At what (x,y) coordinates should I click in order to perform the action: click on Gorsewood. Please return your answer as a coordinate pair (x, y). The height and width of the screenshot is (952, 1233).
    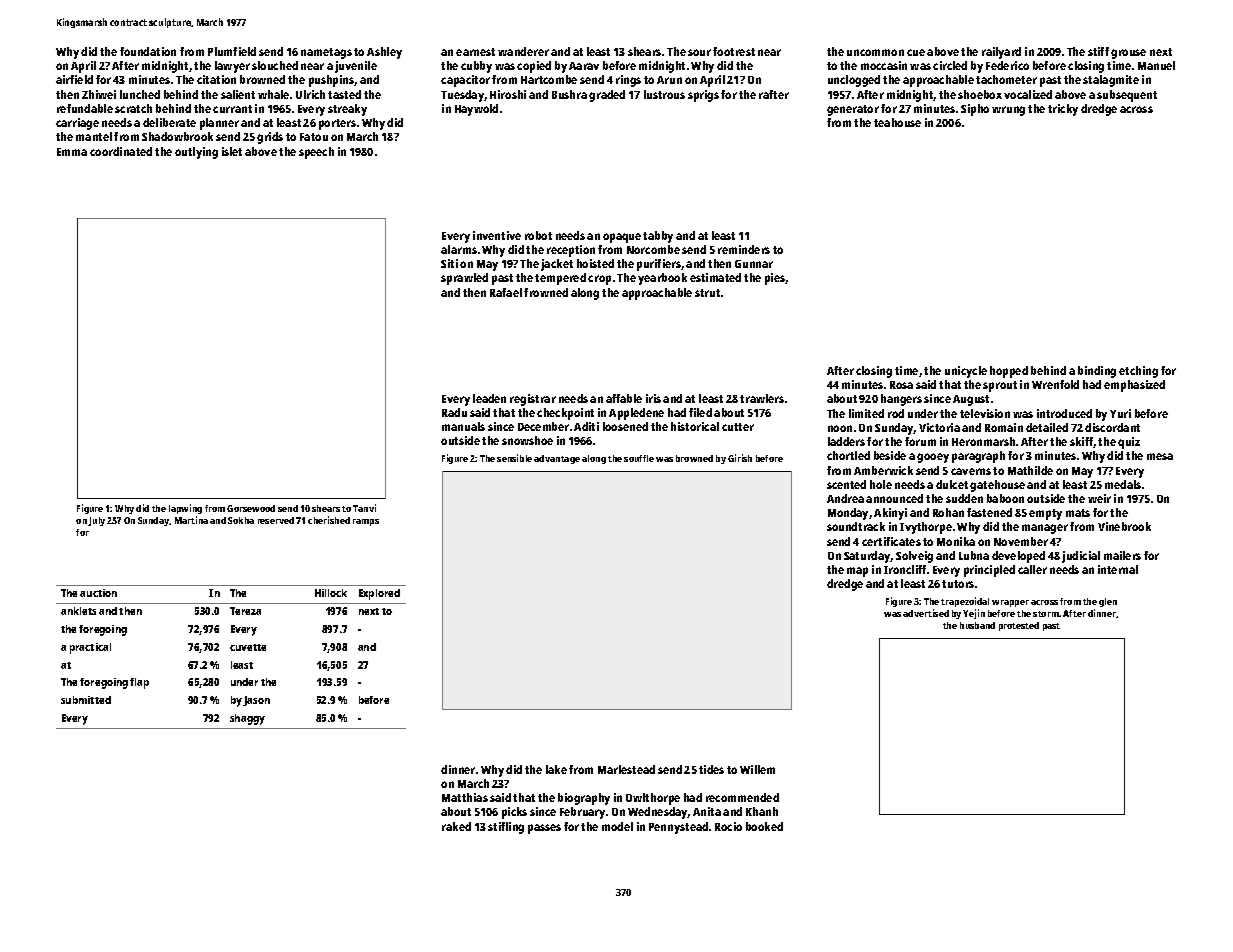
    Looking at the image, I should click on (251, 508).
